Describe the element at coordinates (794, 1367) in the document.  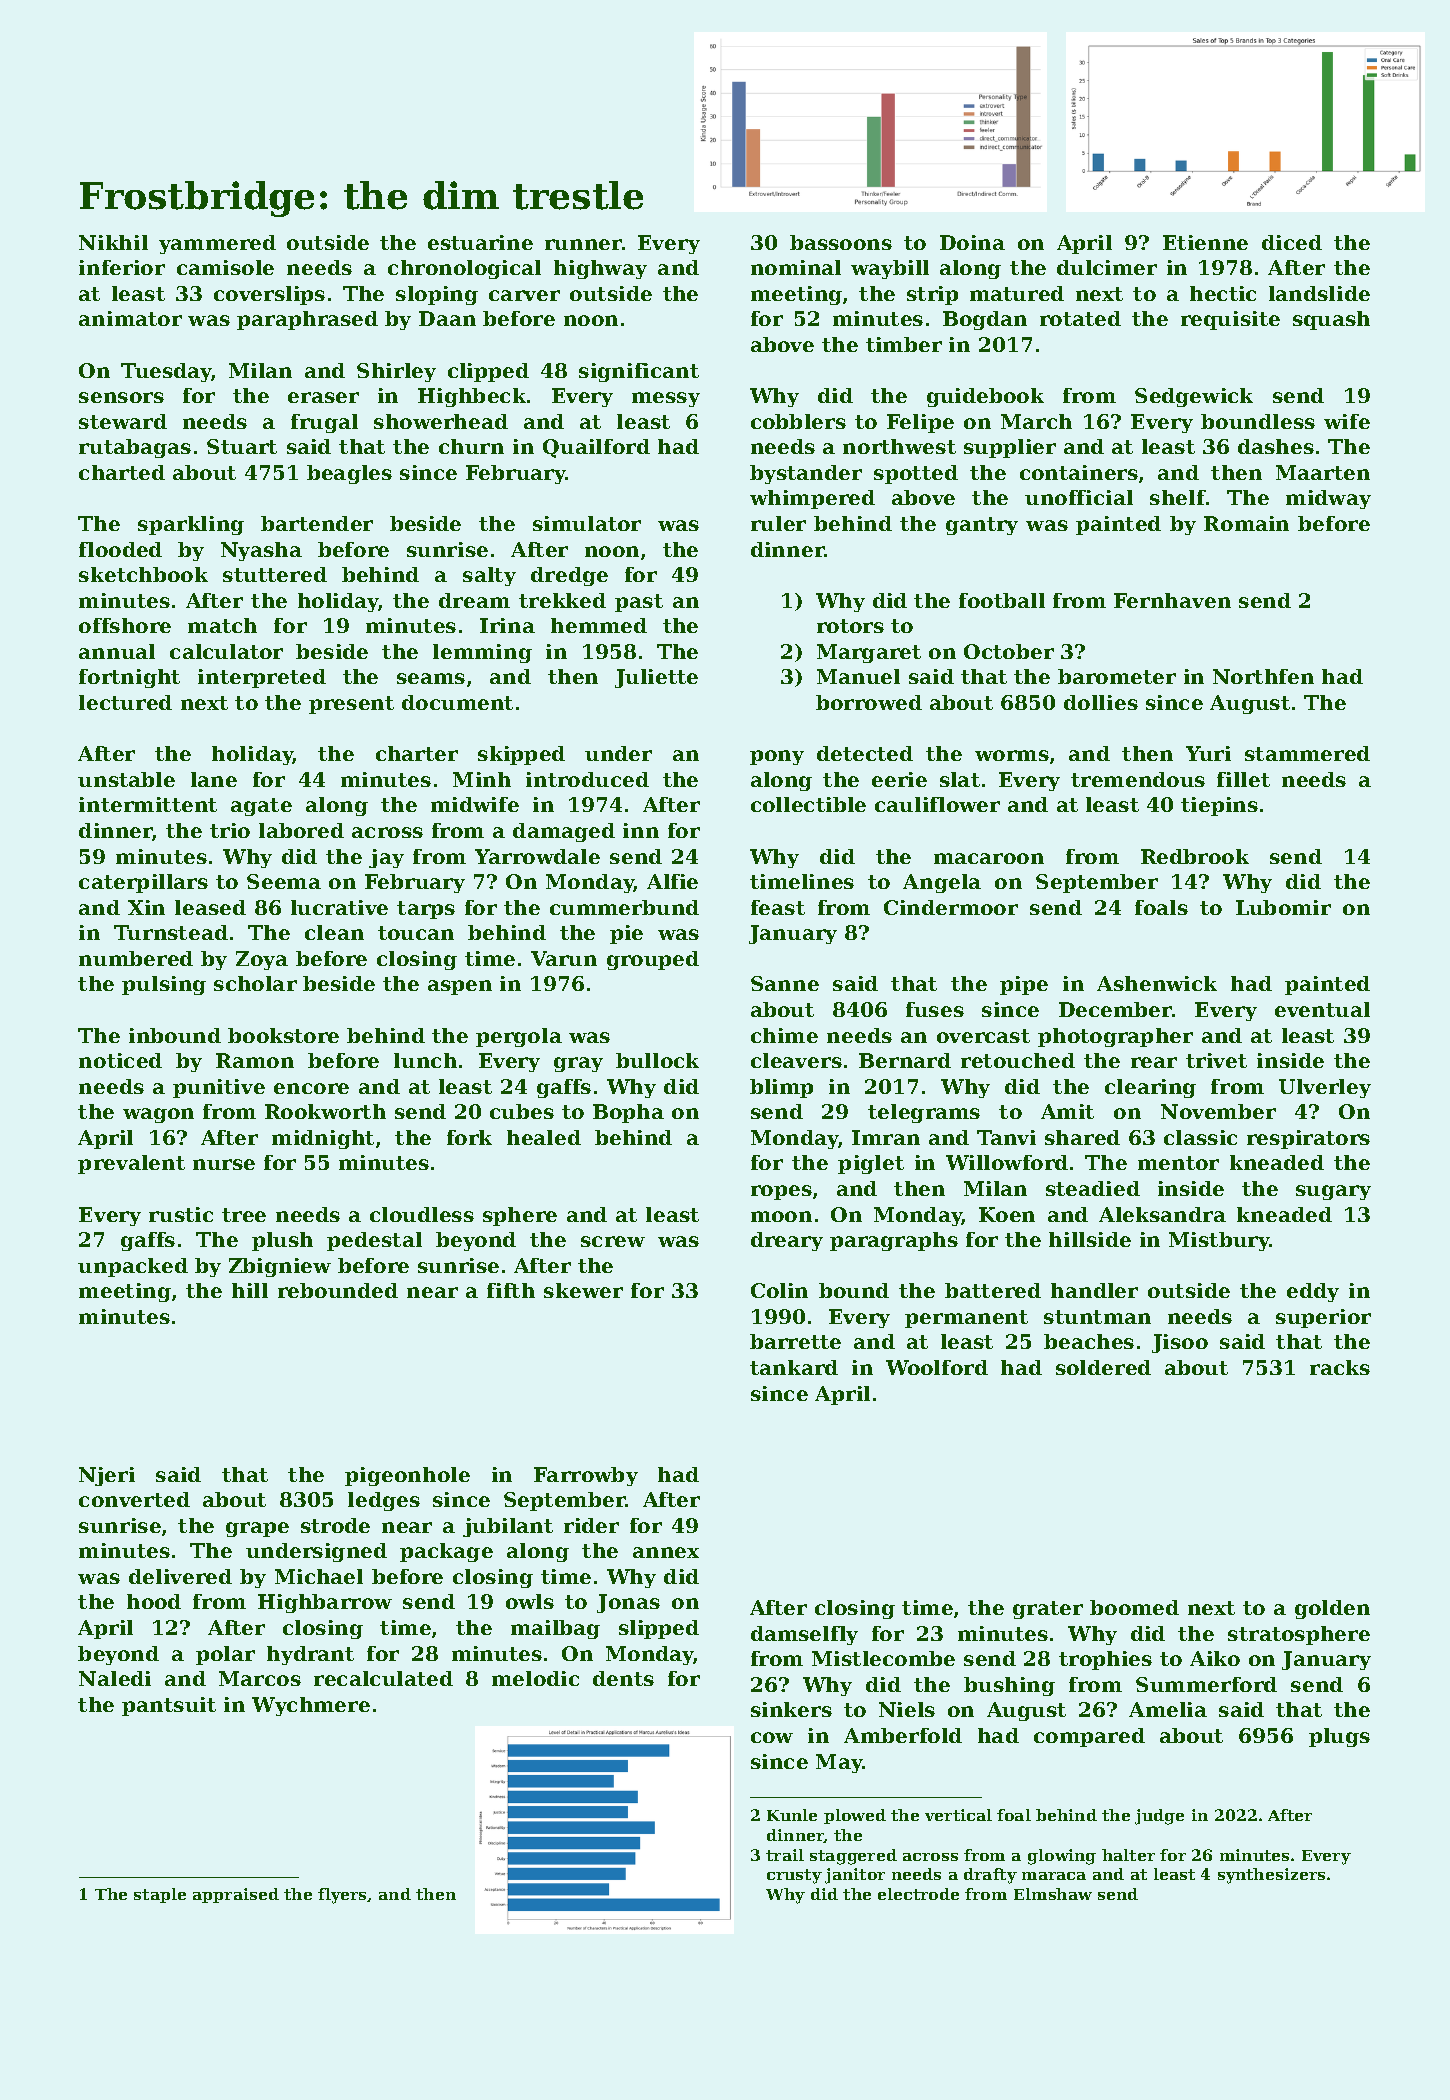
I see `tankard` at that location.
